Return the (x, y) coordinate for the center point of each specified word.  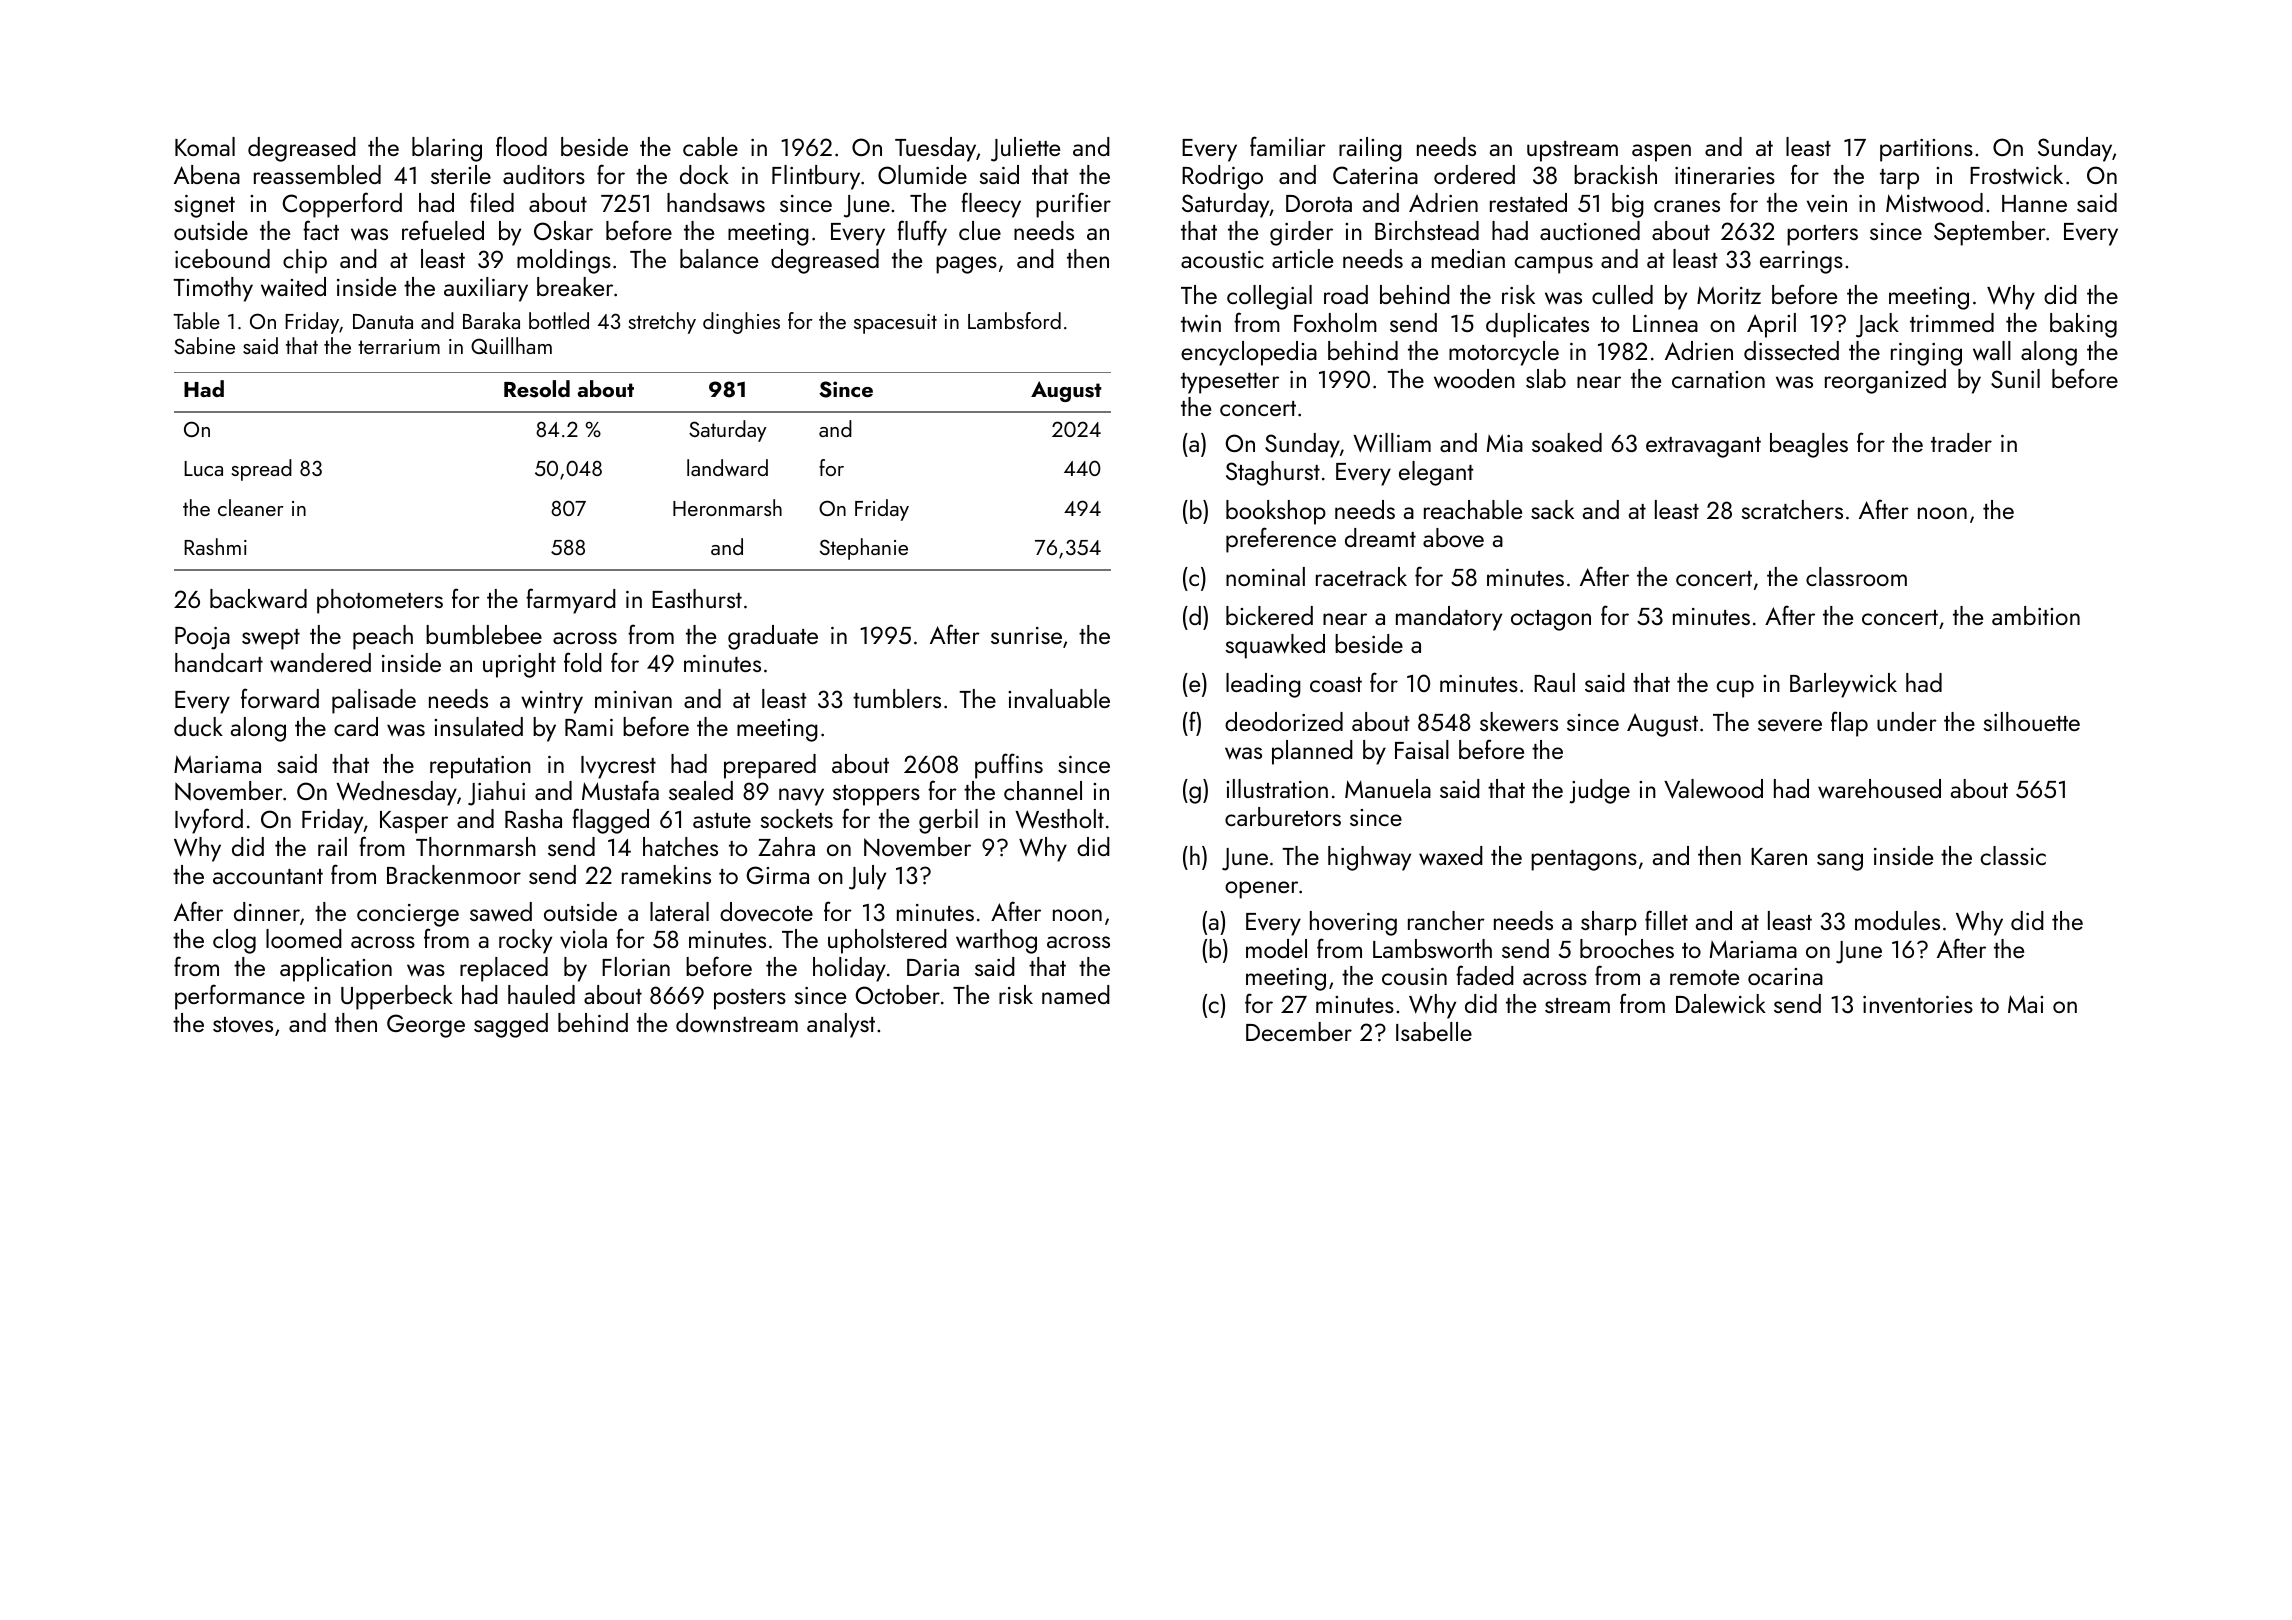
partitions (1926, 150)
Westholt (1059, 819)
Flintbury (816, 177)
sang (1840, 862)
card (356, 726)
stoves (243, 1025)
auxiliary (486, 289)
